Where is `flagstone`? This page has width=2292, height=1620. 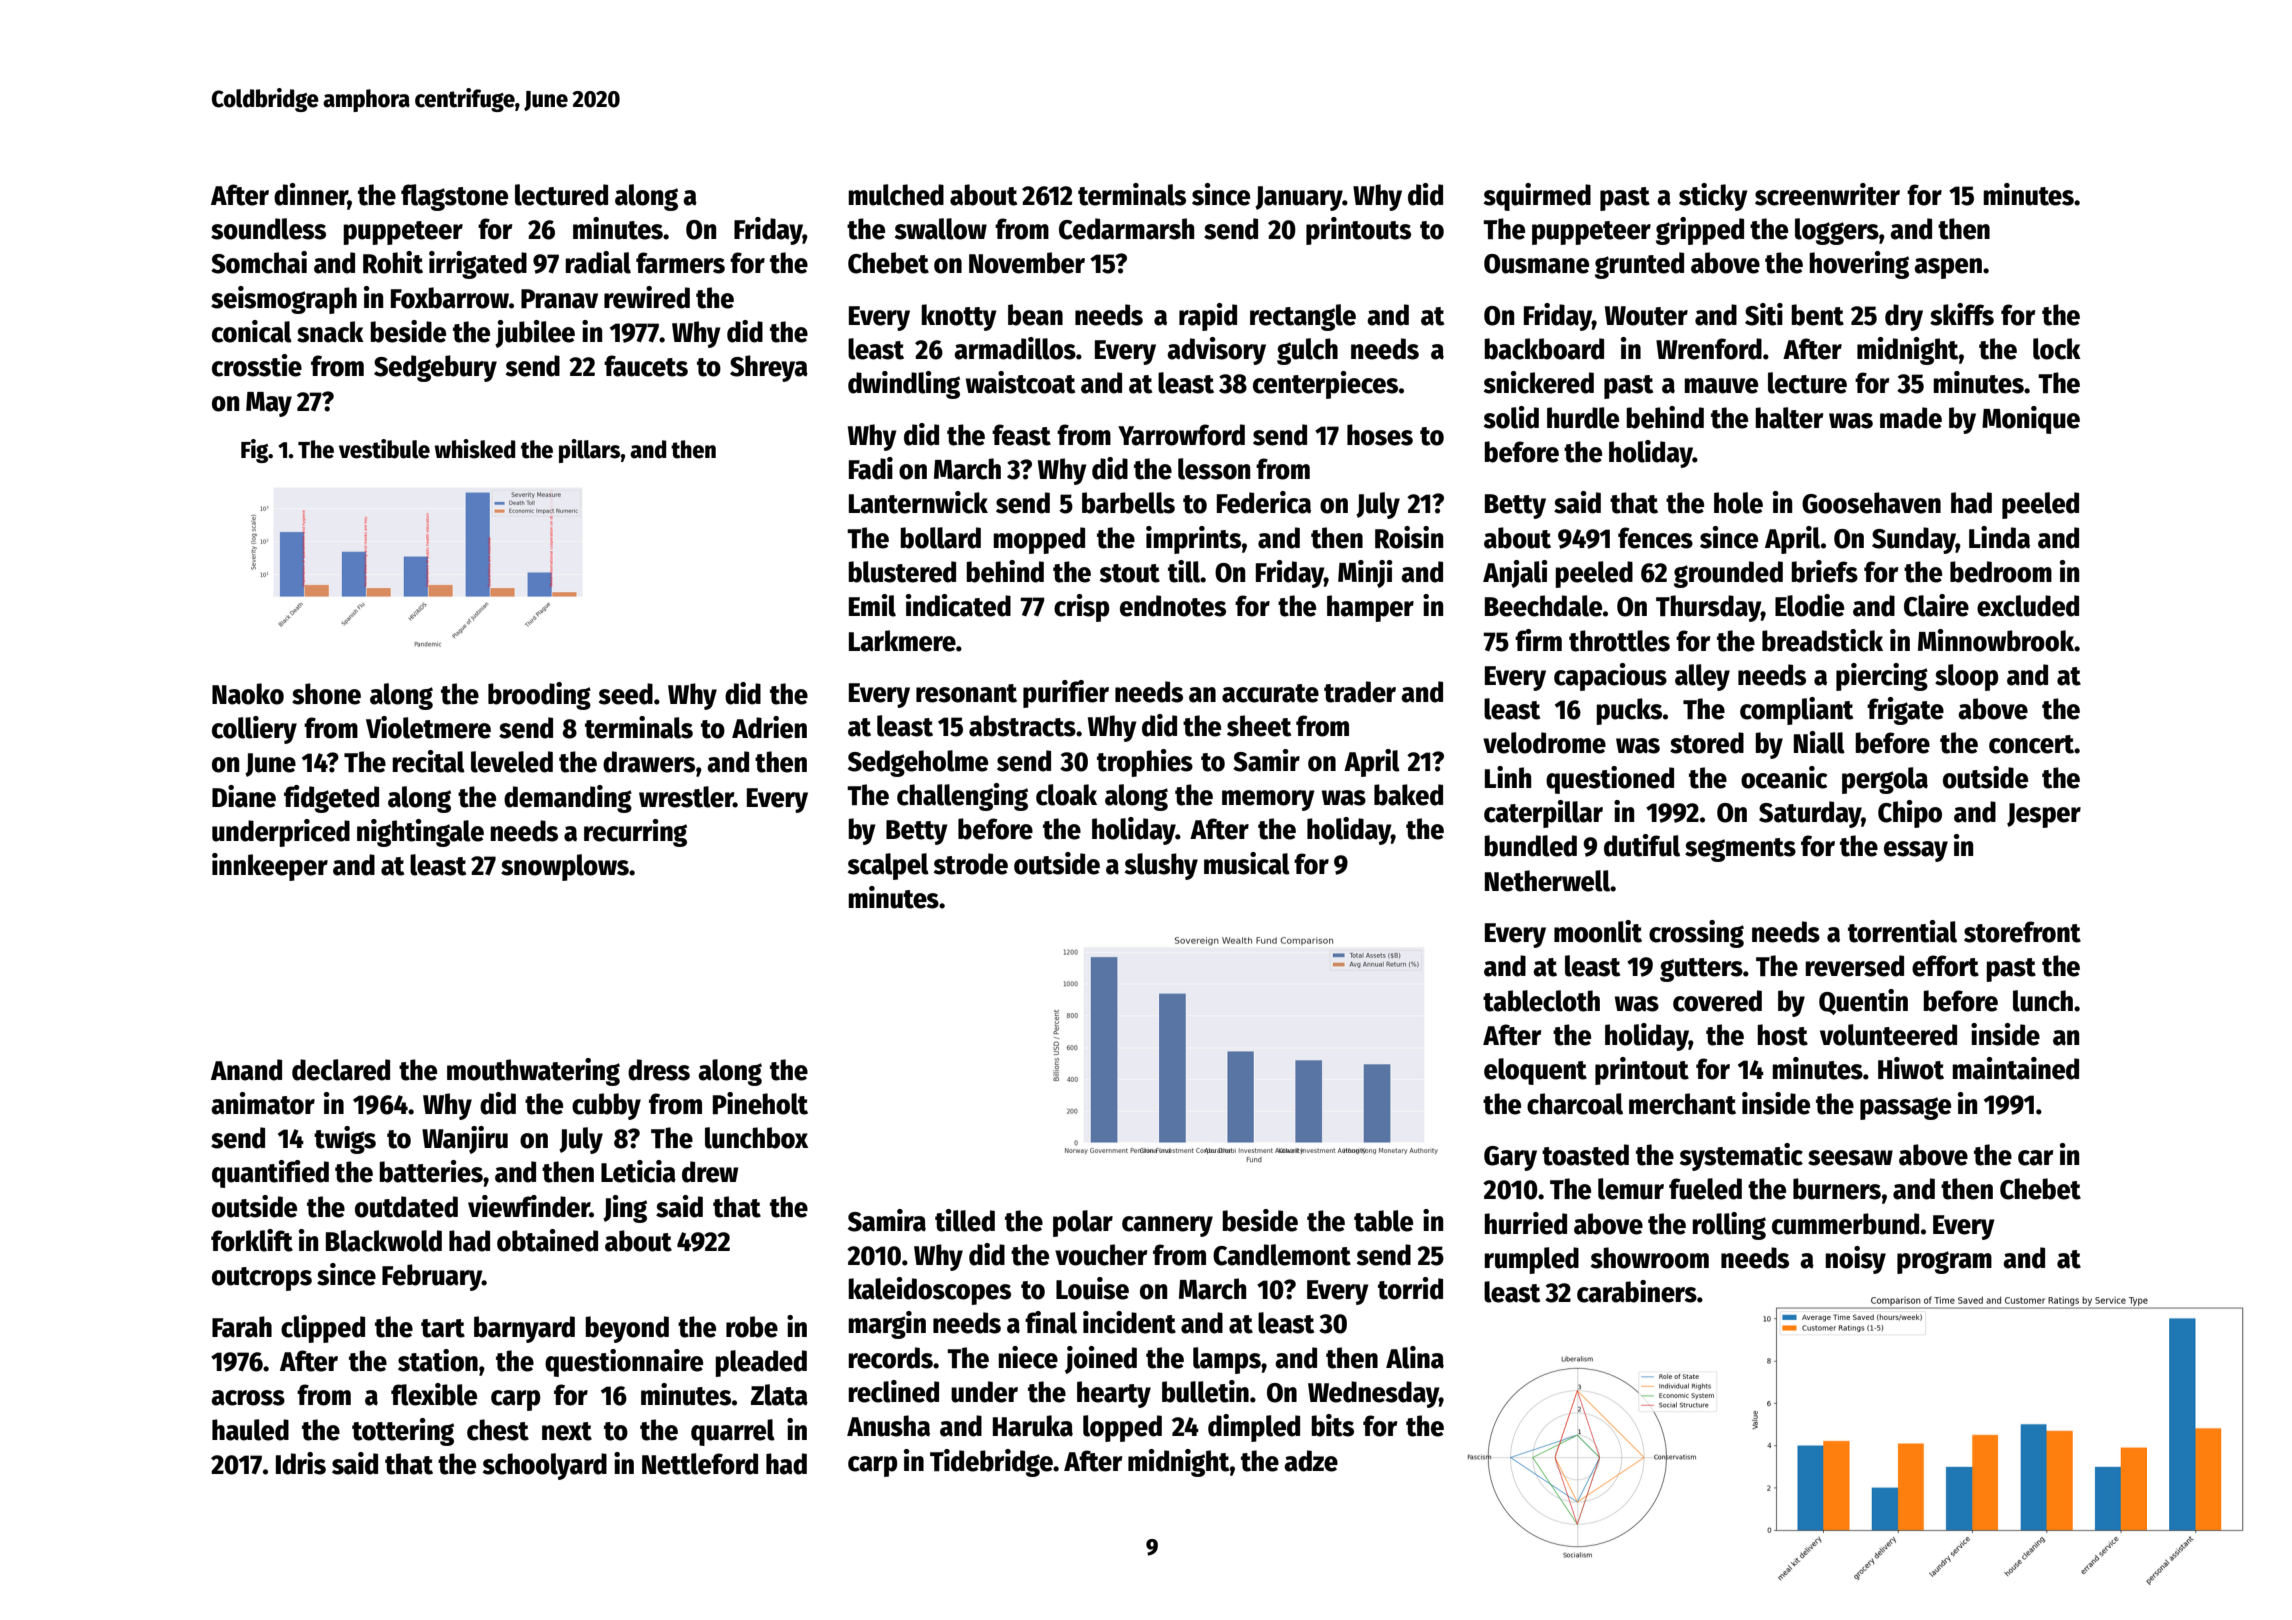
flagstone is located at coordinates (454, 197).
